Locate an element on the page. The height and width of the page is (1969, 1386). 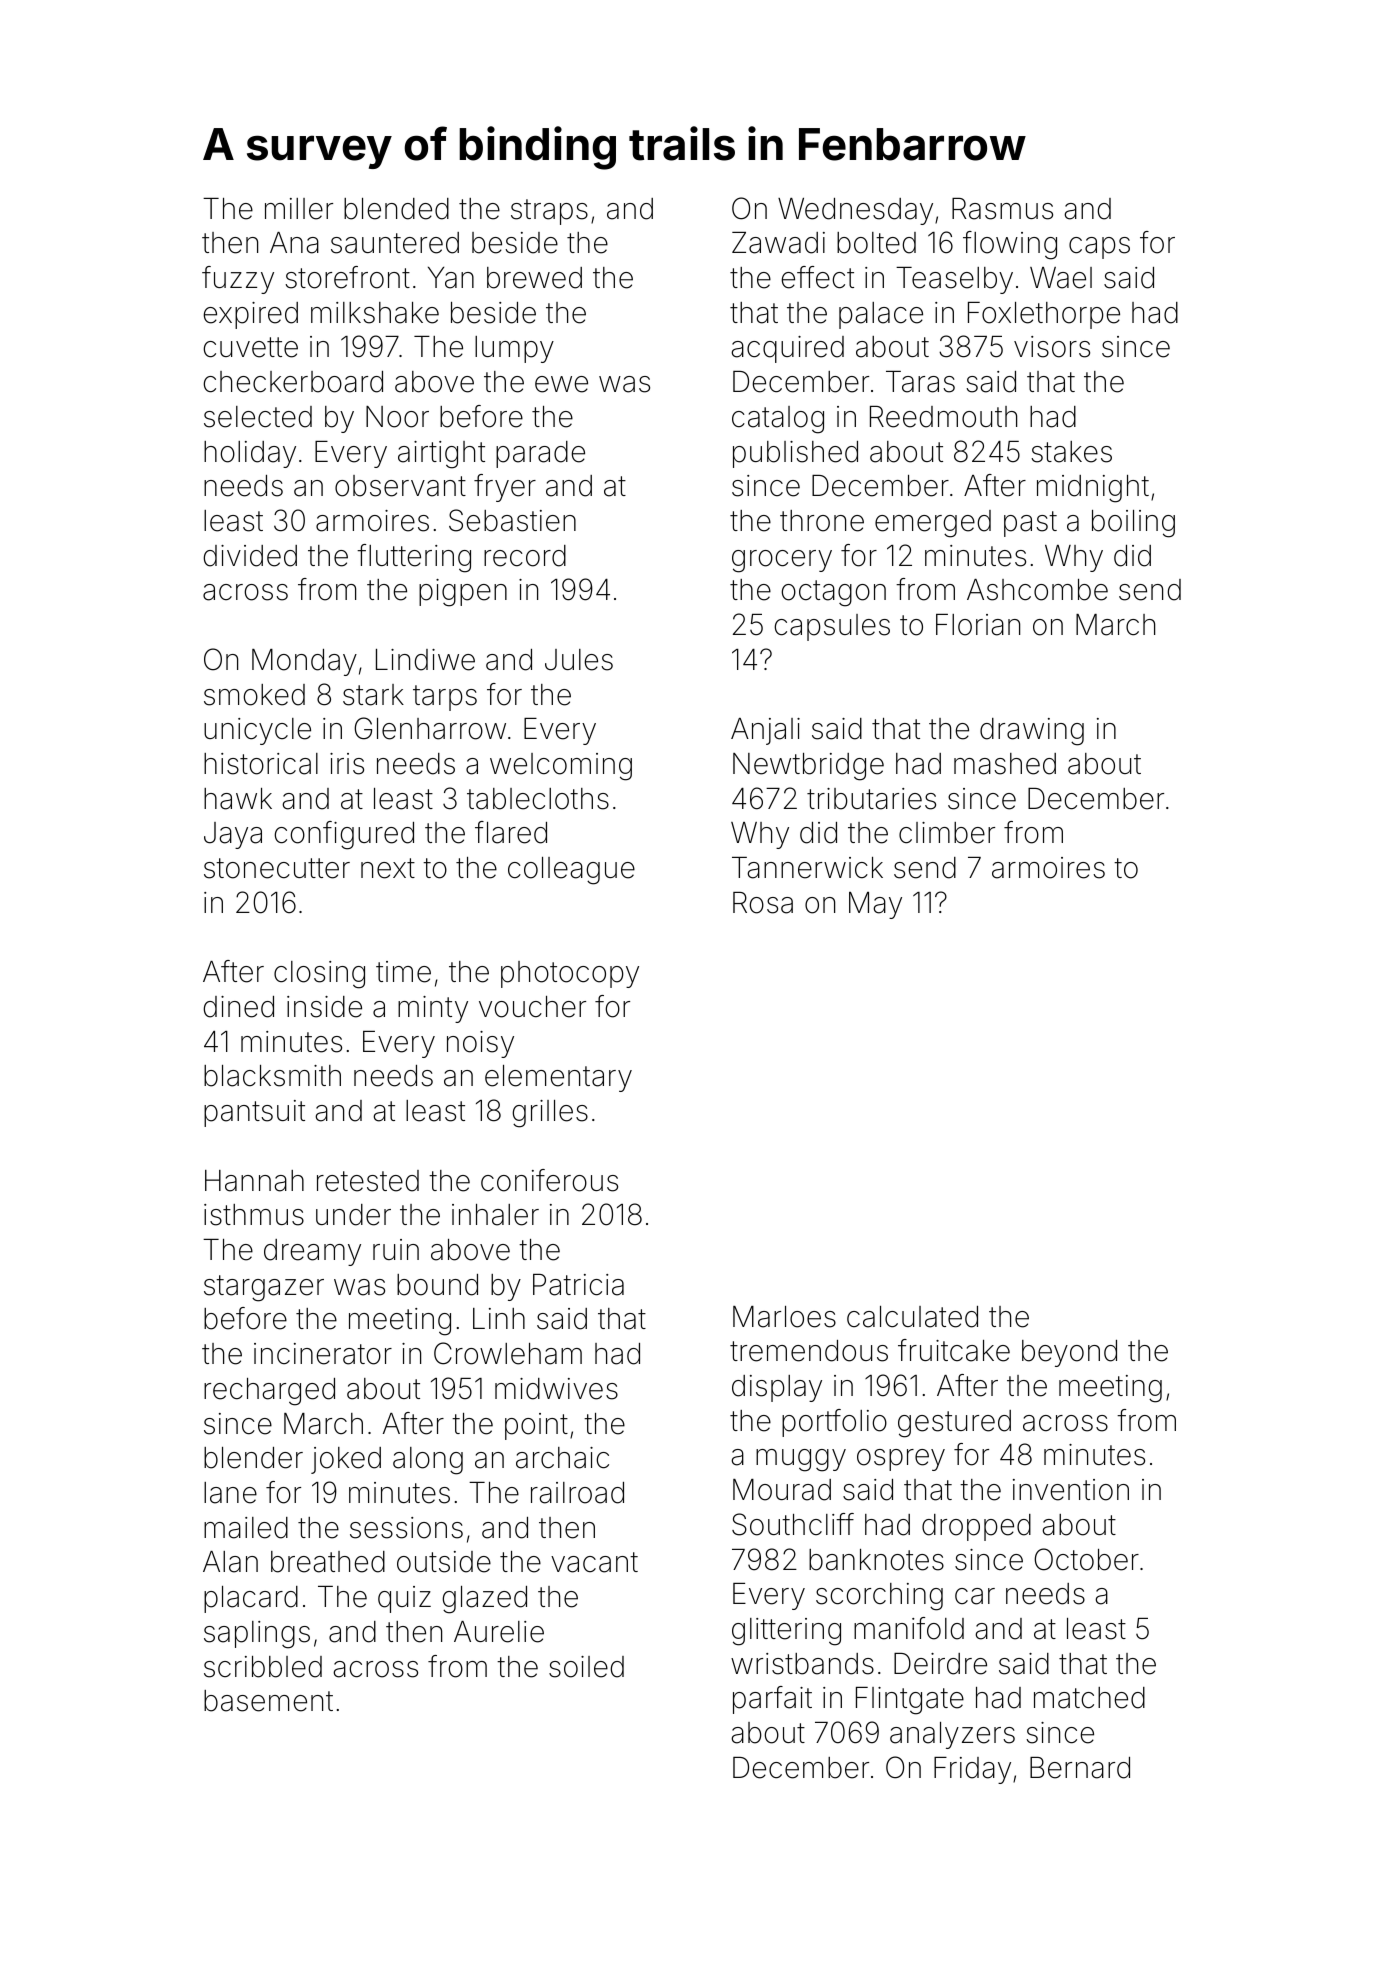
configured is located at coordinates (344, 835).
